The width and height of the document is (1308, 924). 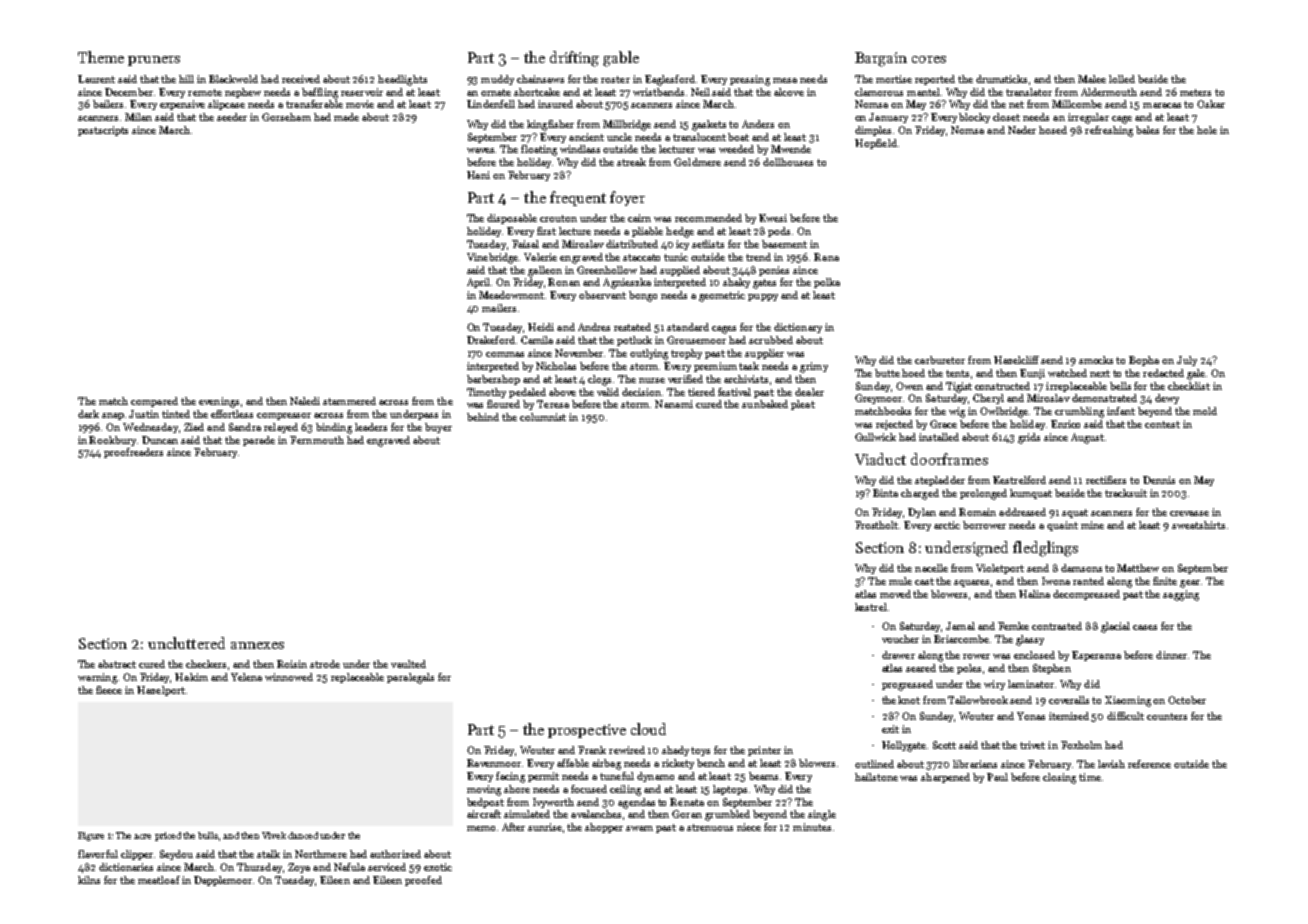 I want to click on Fernmouth, so click(x=317, y=440).
